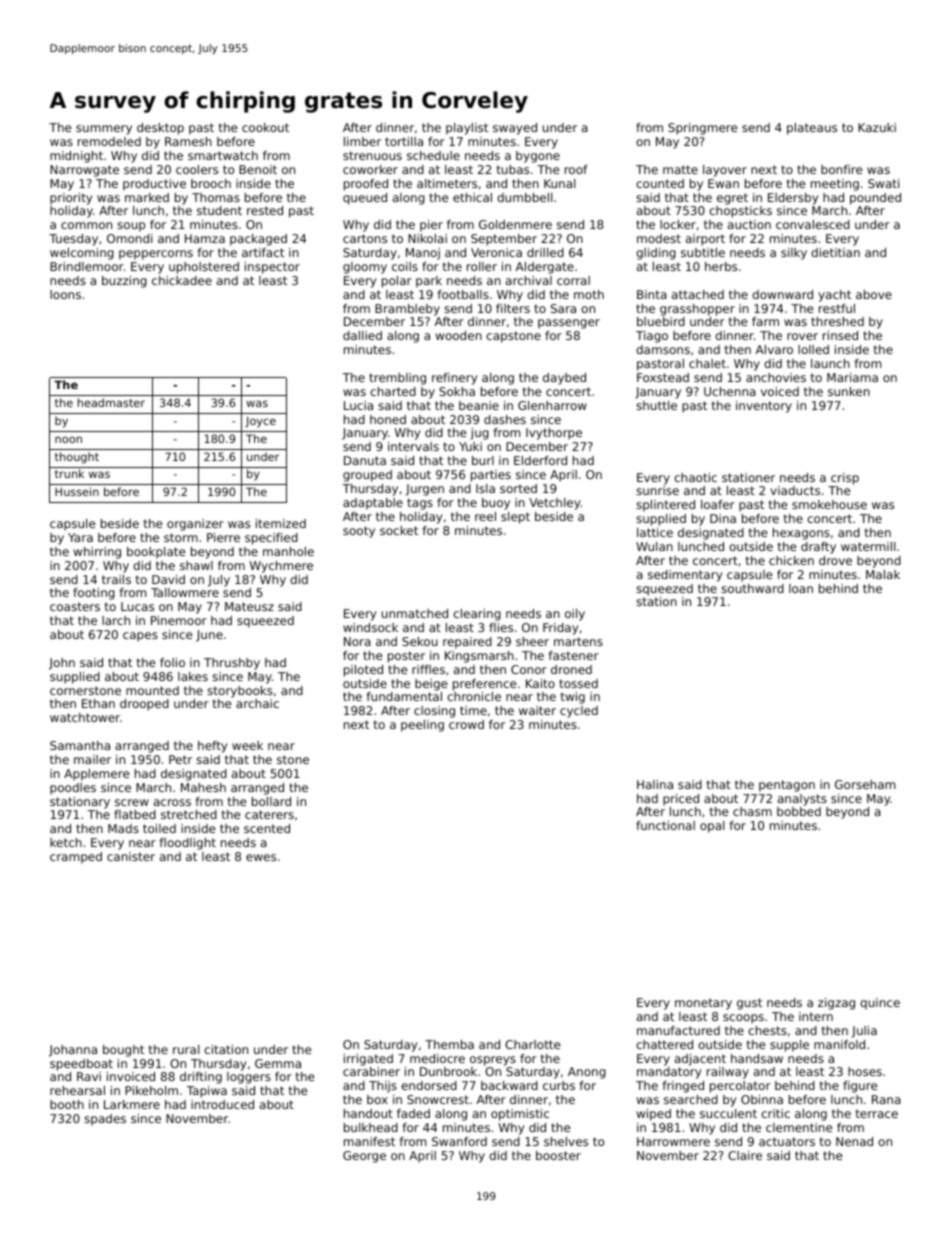 The height and width of the document is (1233, 952). I want to click on desktop, so click(160, 129).
